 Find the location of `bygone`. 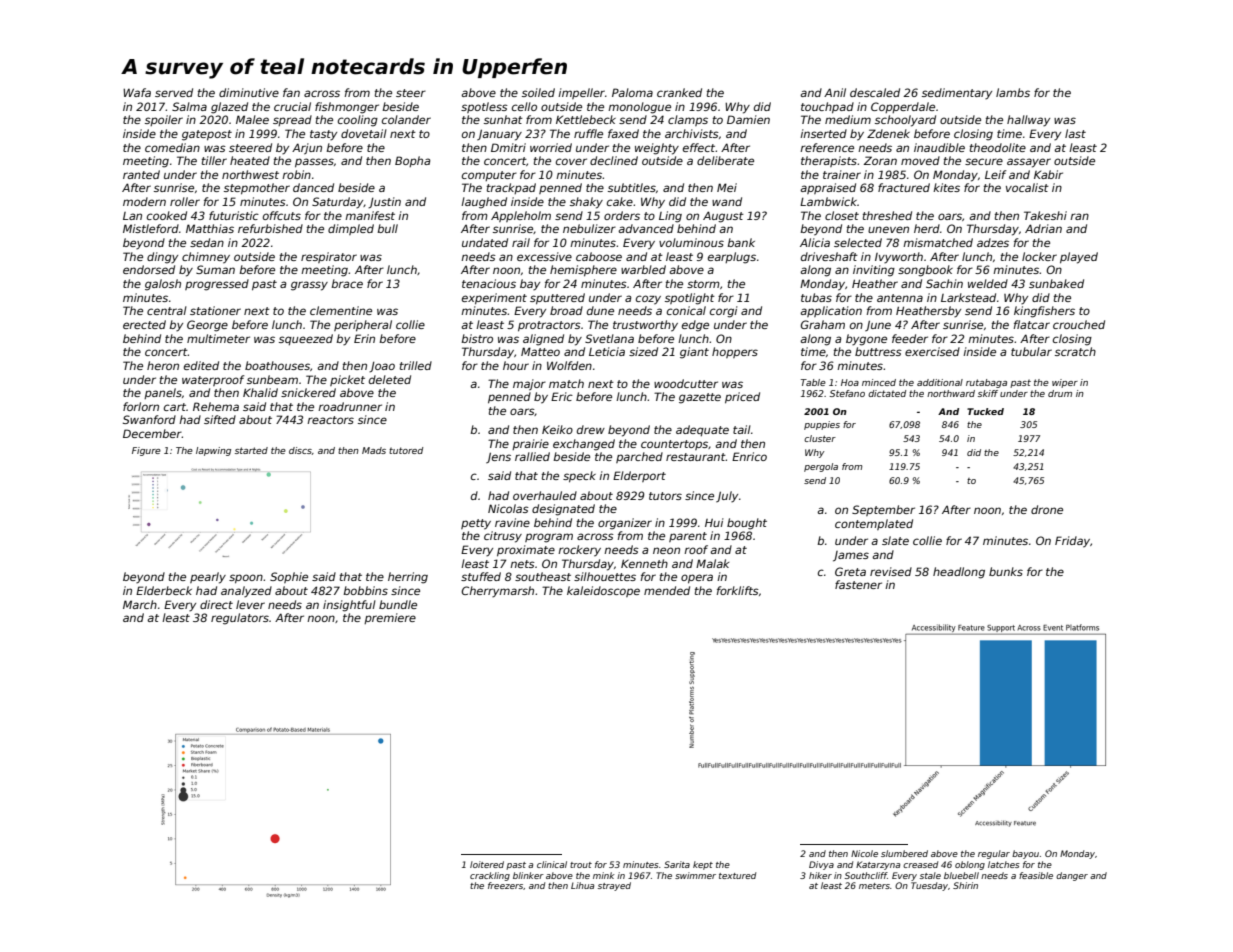

bygone is located at coordinates (866, 340).
